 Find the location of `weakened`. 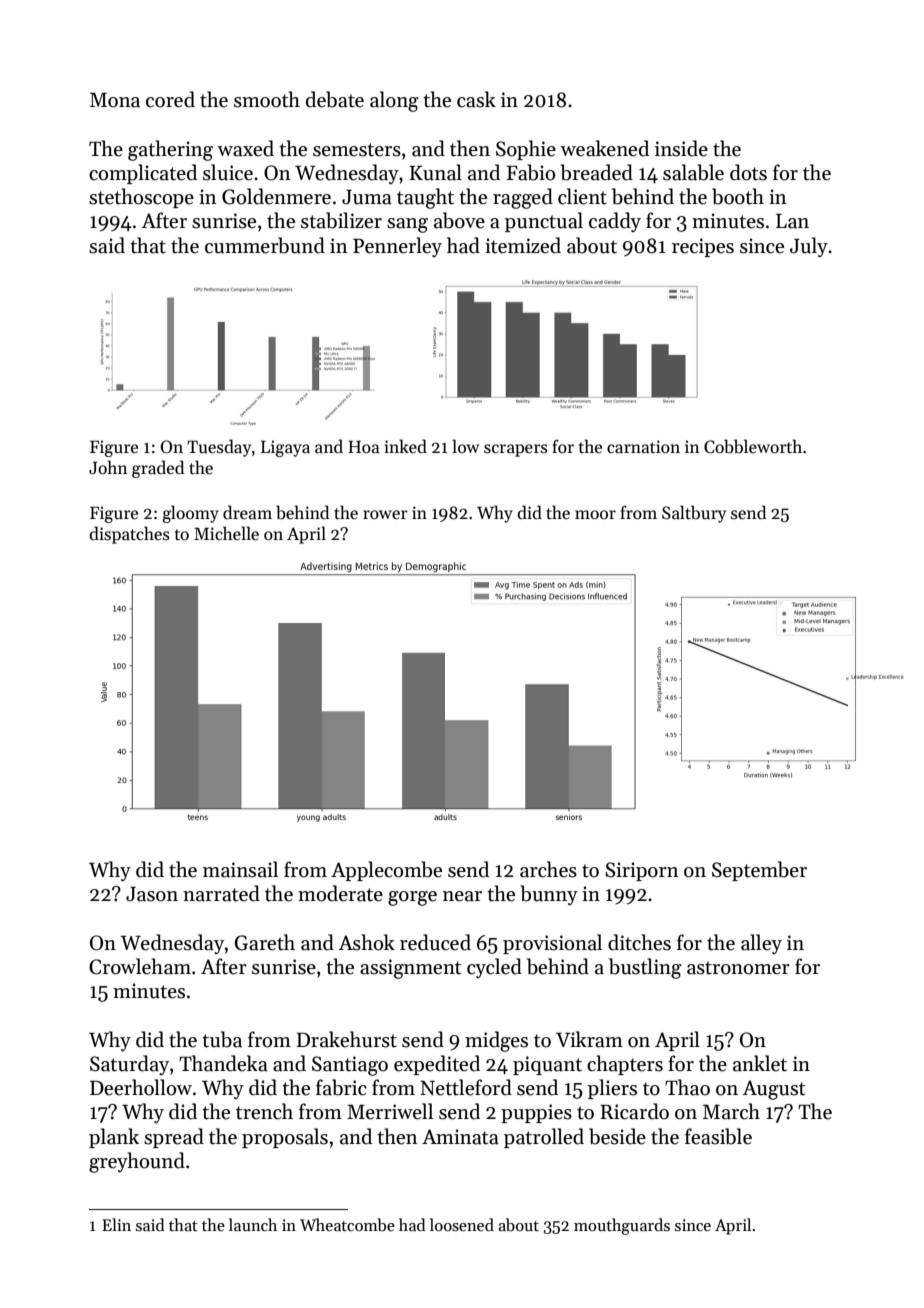

weakened is located at coordinates (604, 148).
